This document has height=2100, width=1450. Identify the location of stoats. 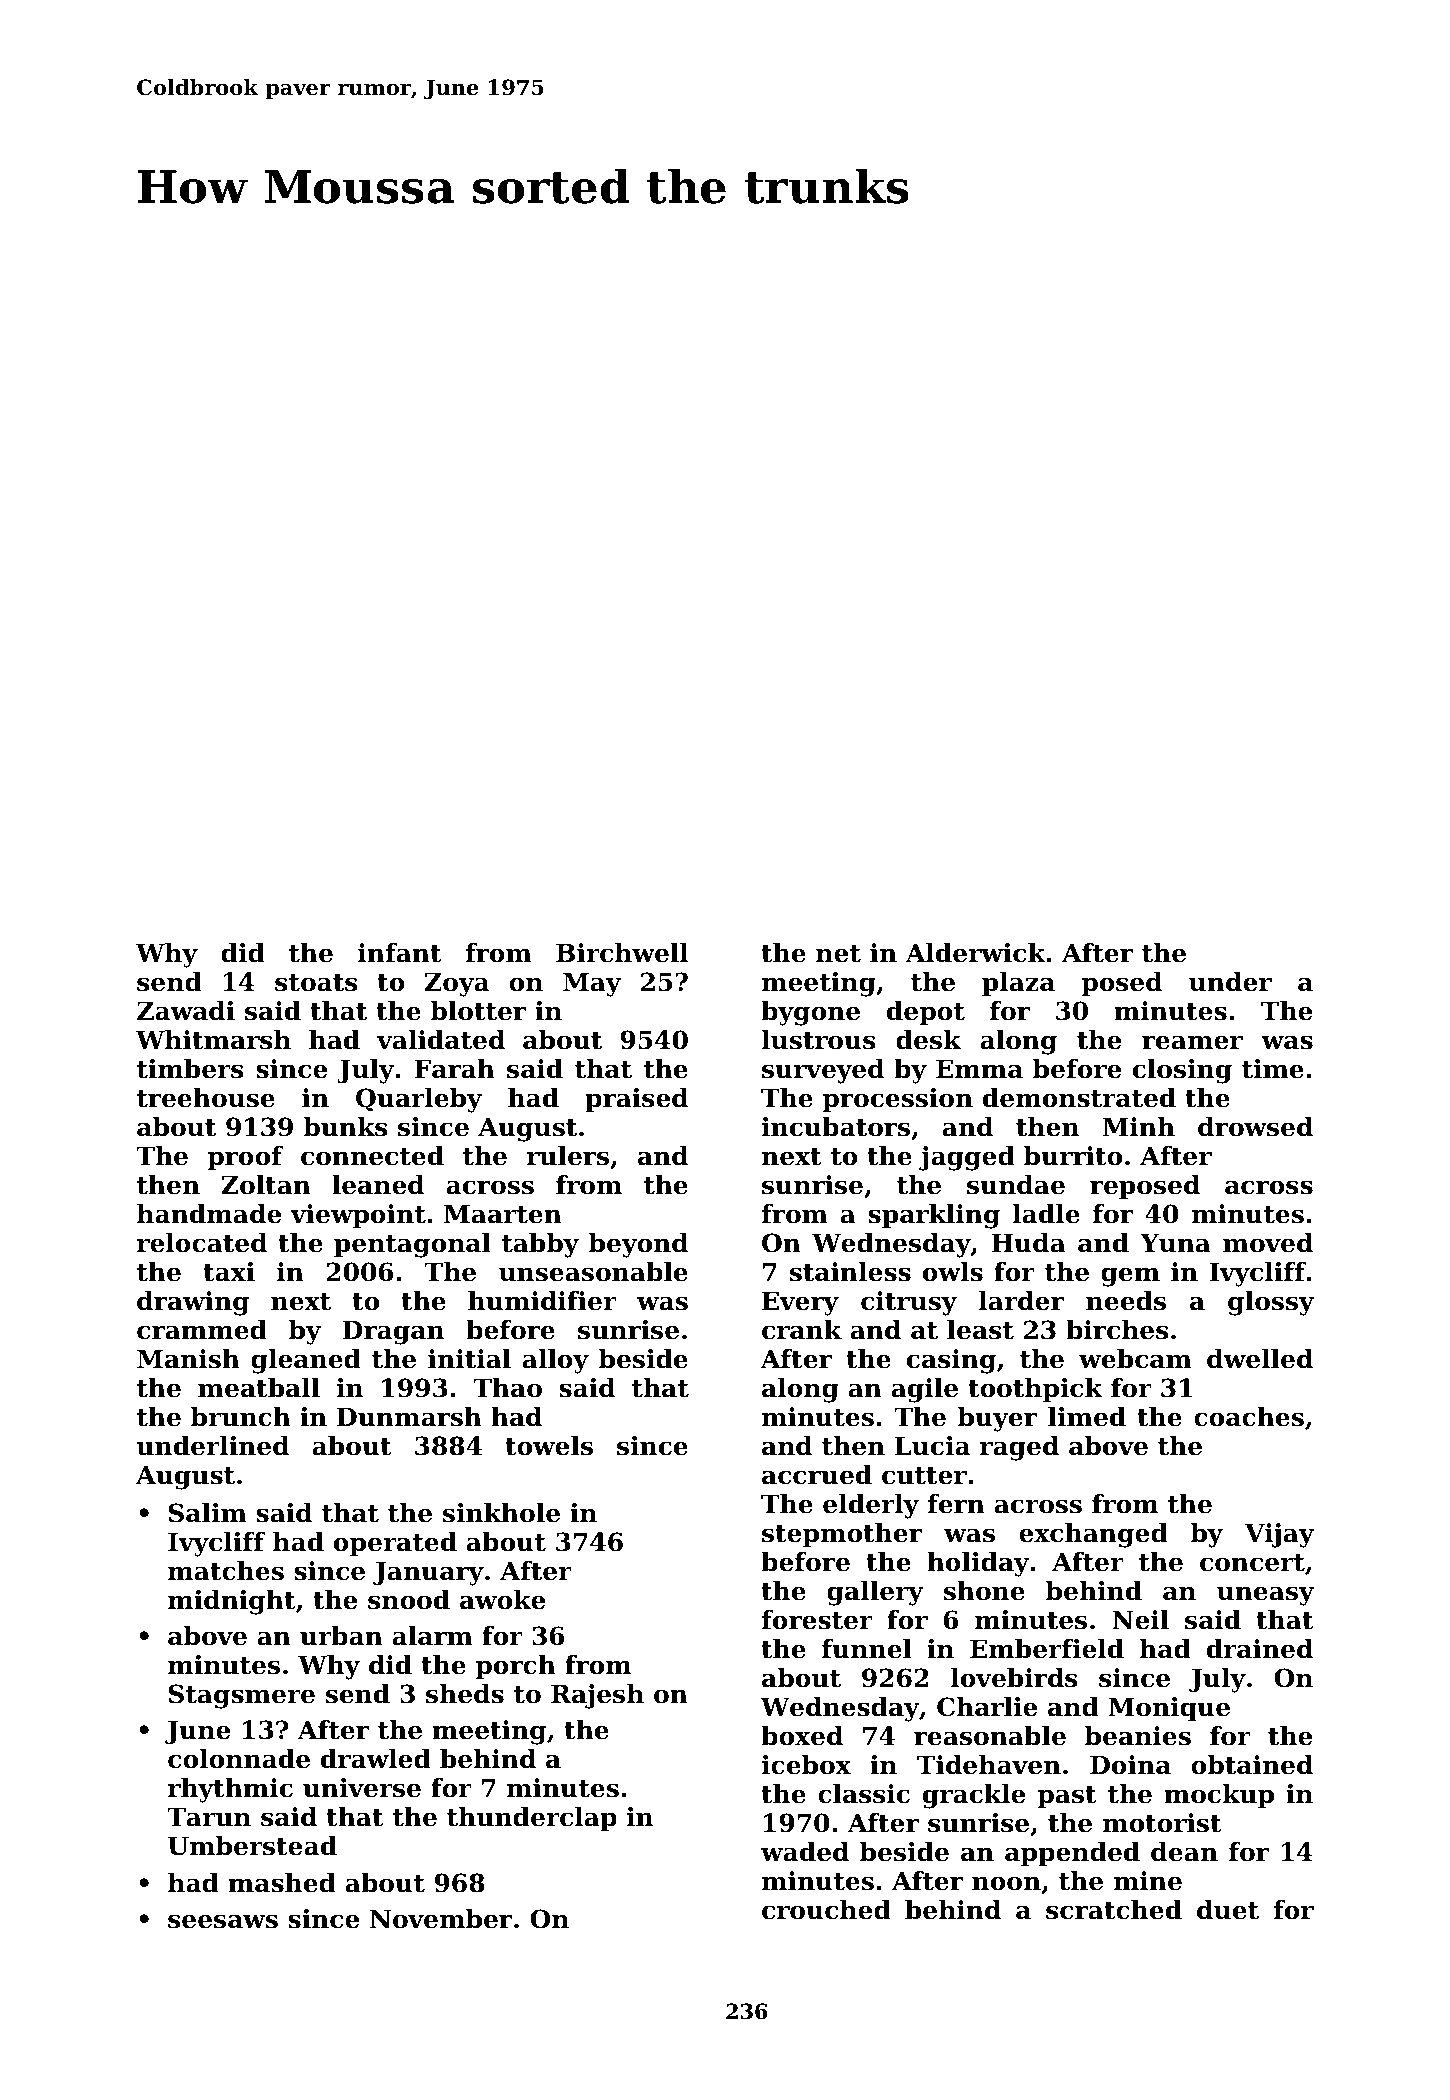
(316, 983).
